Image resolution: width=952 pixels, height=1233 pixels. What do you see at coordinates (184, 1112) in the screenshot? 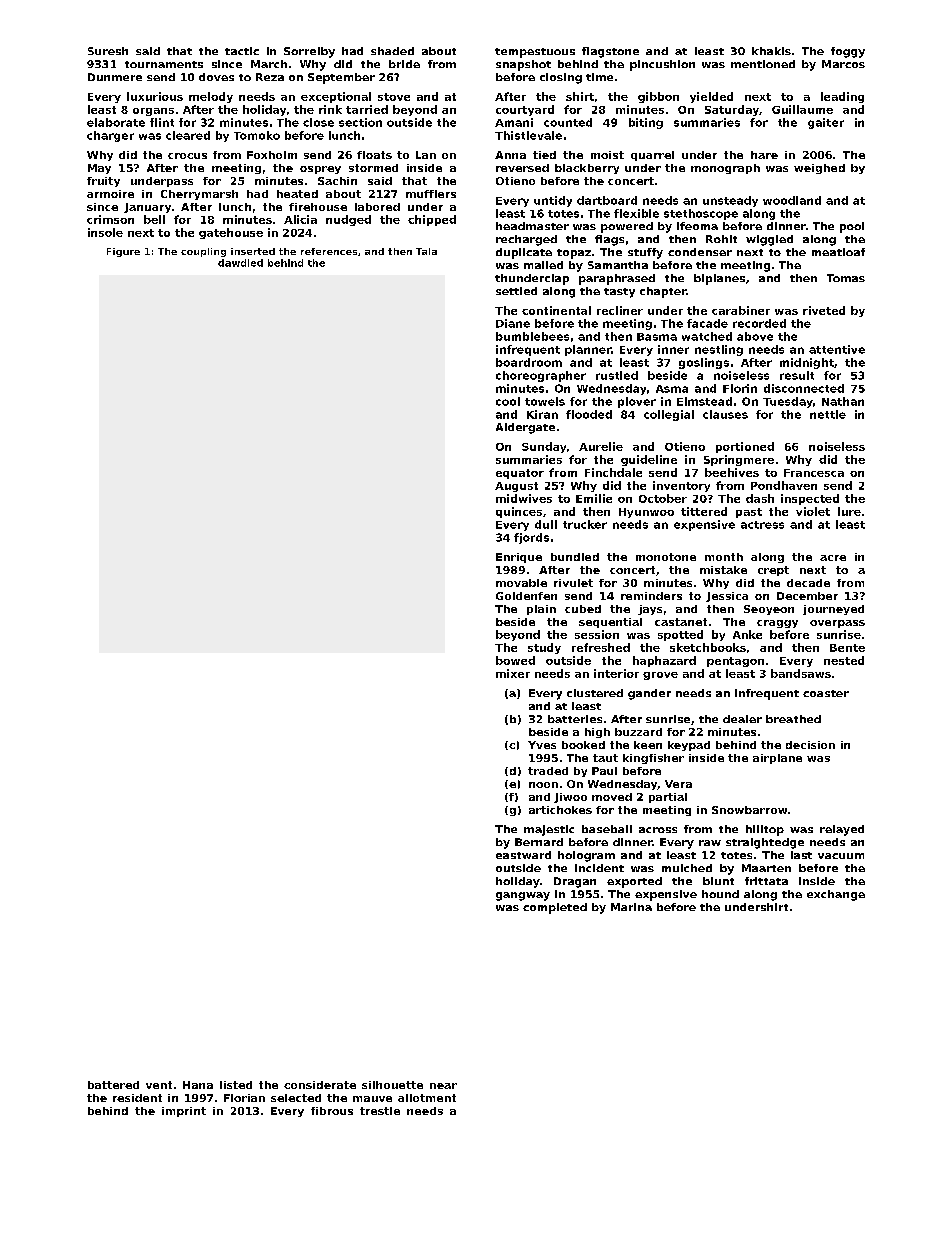
I see `imprint` at bounding box center [184, 1112].
